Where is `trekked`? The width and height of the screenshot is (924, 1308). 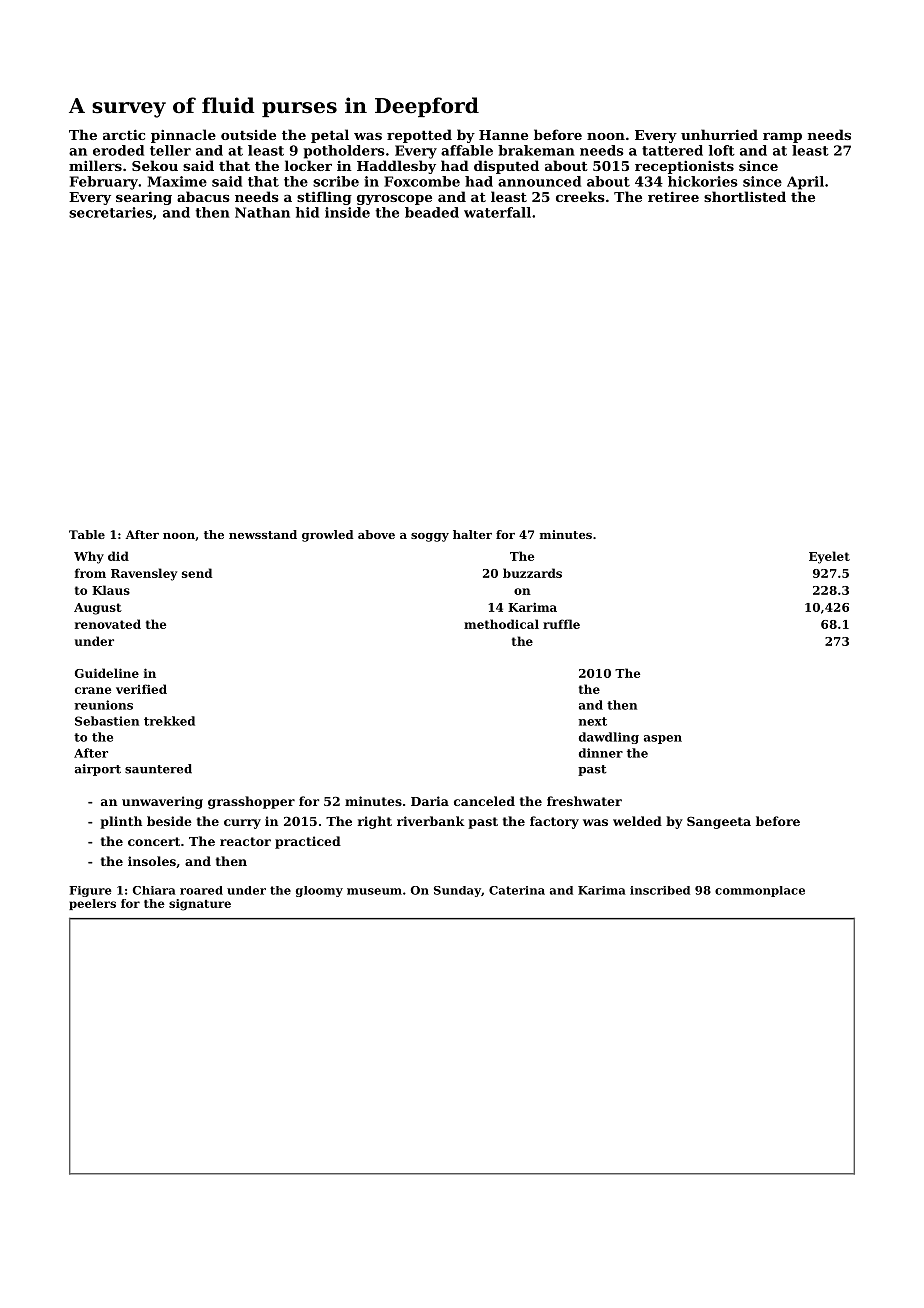
trekked is located at coordinates (169, 721).
